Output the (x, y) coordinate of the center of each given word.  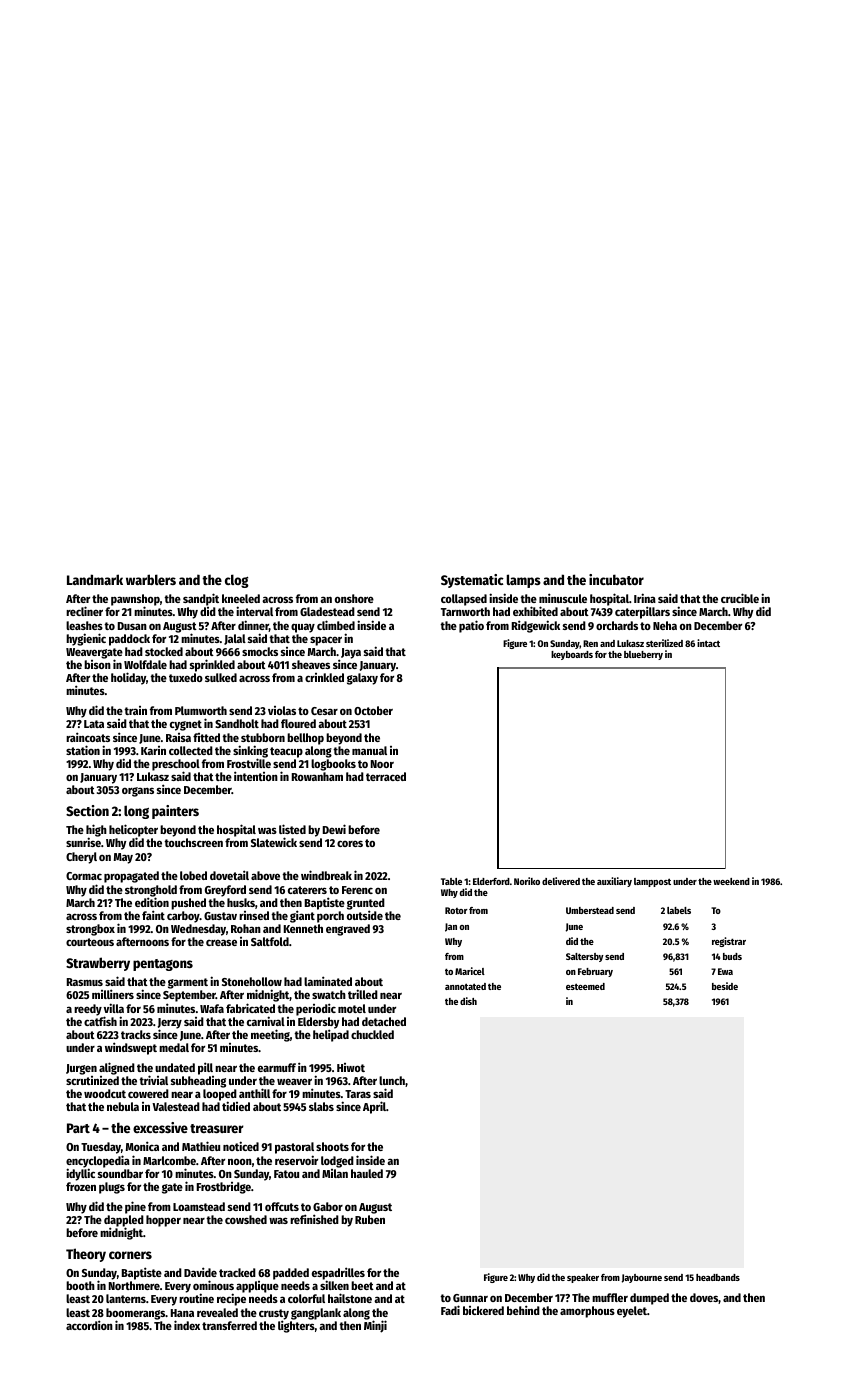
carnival (266, 1021)
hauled (367, 1173)
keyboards (572, 655)
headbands (718, 1277)
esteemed (585, 986)
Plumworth (201, 710)
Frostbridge (224, 1188)
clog (237, 581)
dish (468, 1001)
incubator (616, 579)
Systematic (472, 581)
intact (708, 643)
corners (130, 1255)
